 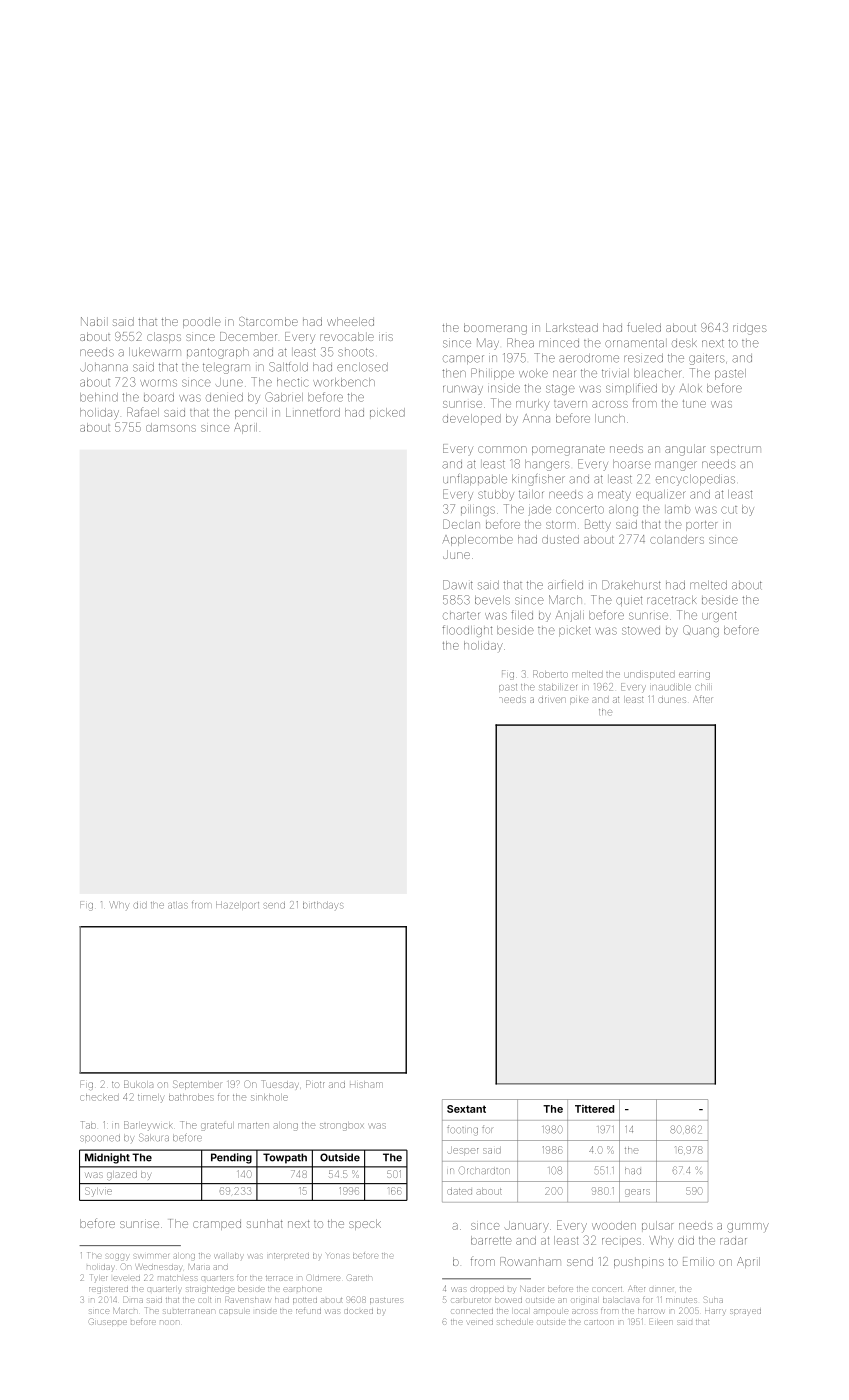 What do you see at coordinates (93, 321) in the screenshot?
I see `Nabil` at bounding box center [93, 321].
